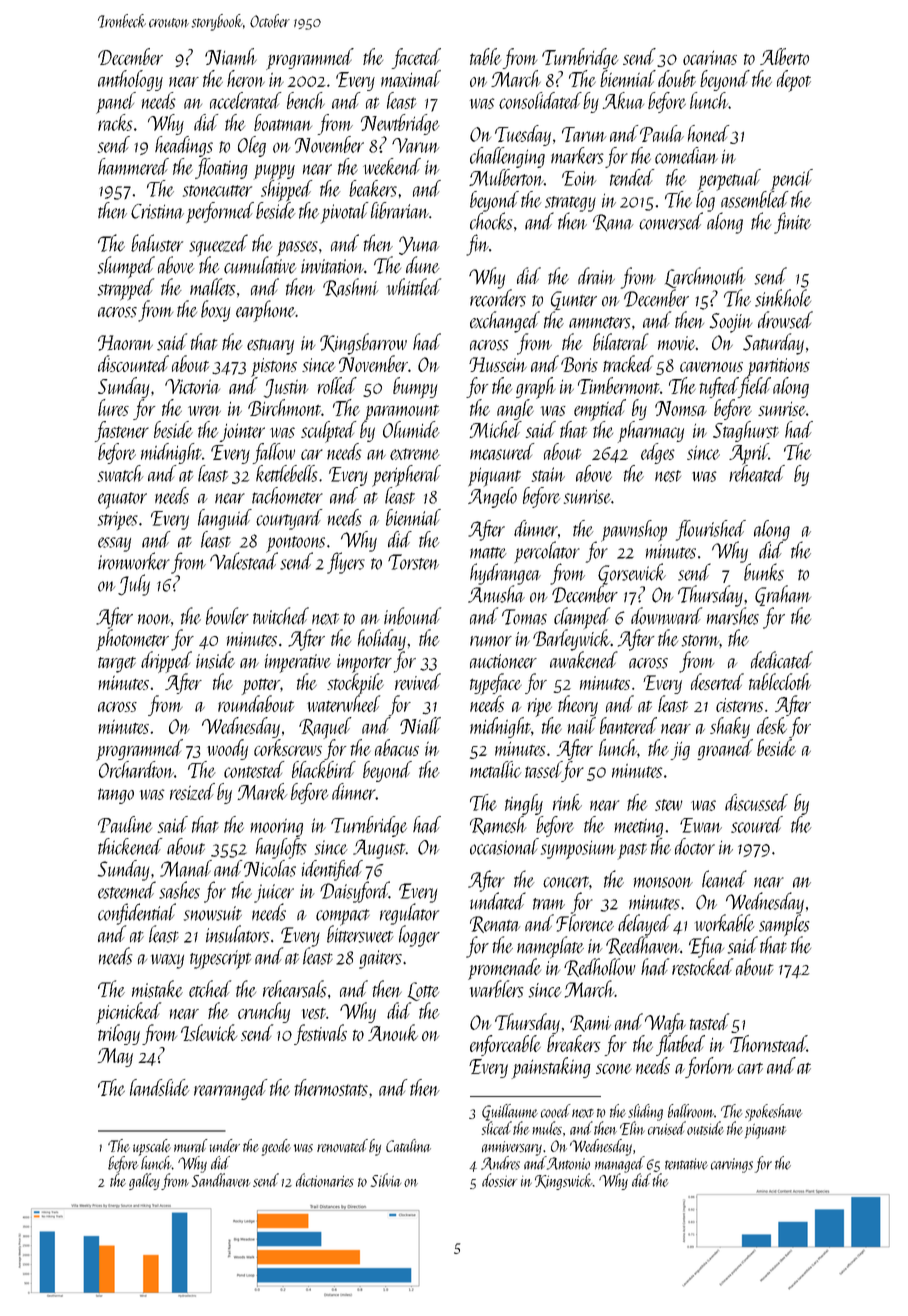  What do you see at coordinates (680, 751) in the screenshot?
I see `jig` at bounding box center [680, 751].
